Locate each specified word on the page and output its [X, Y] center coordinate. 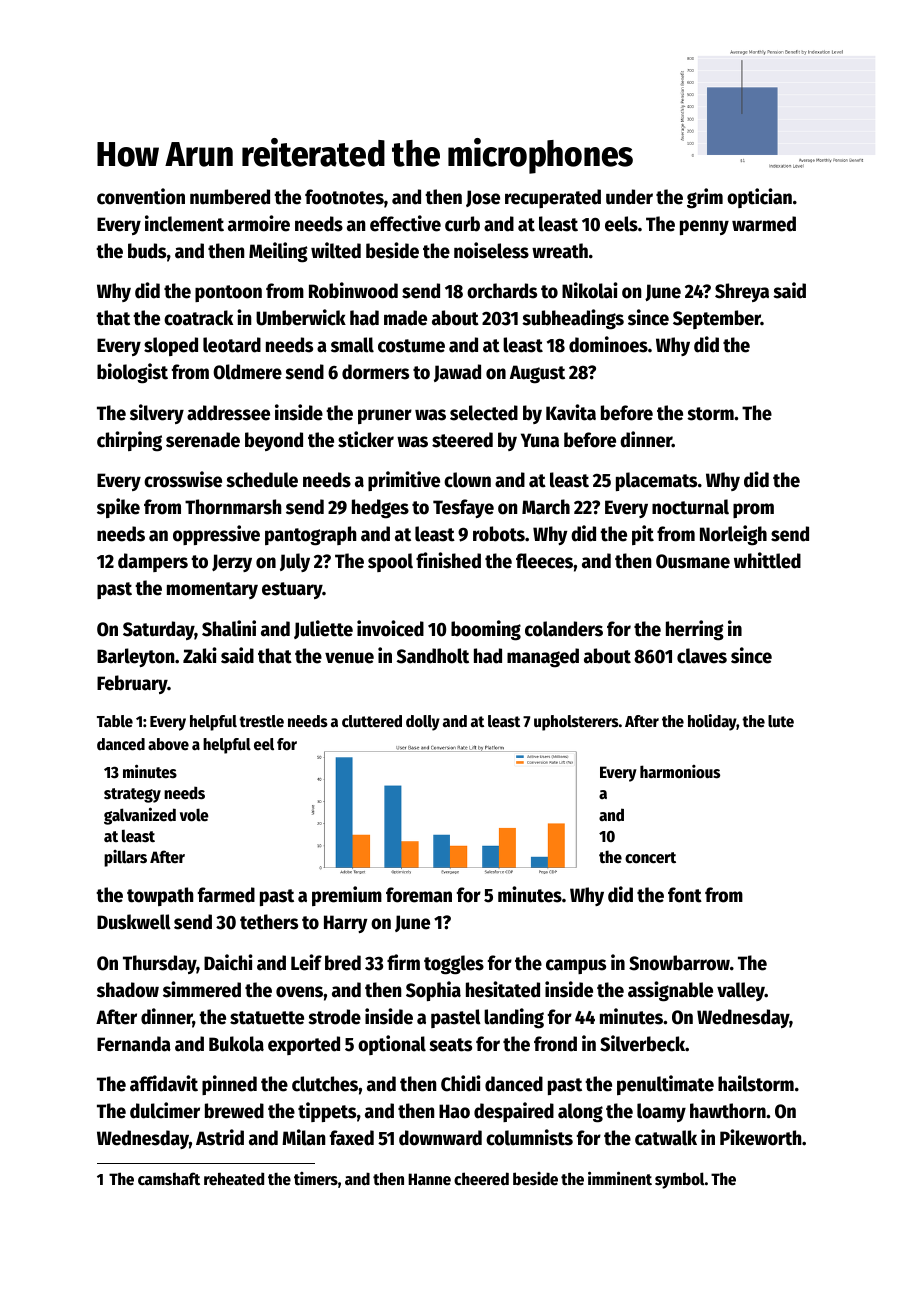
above [168, 744]
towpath [160, 896]
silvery [157, 414]
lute [781, 721]
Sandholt [433, 656]
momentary [212, 590]
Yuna [540, 440]
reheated [234, 1179]
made [405, 318]
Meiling [278, 252]
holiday [712, 722]
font [685, 895]
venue [349, 658]
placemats [656, 481]
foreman [419, 895]
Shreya [742, 292]
